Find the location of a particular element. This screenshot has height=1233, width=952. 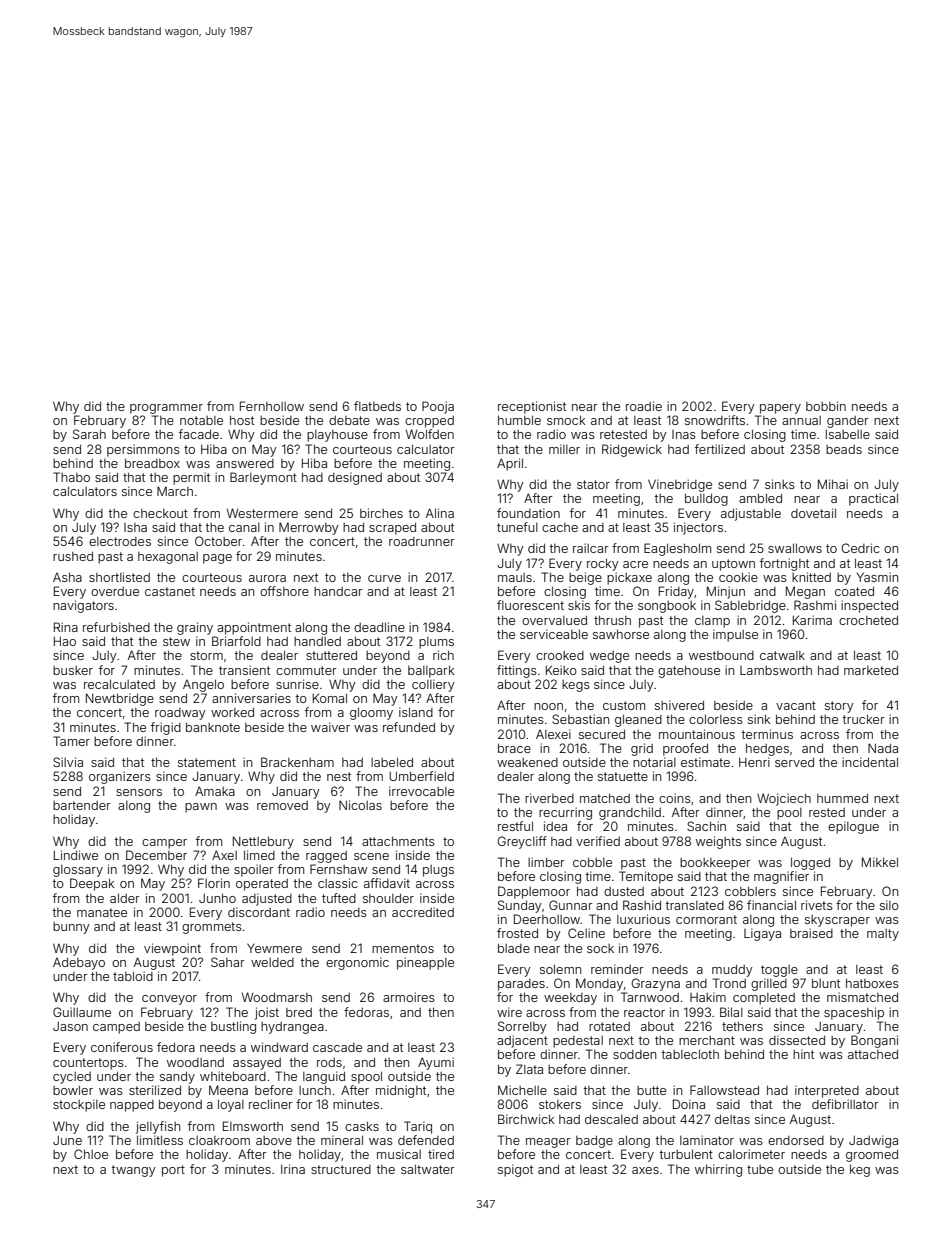

December is located at coordinates (156, 855).
